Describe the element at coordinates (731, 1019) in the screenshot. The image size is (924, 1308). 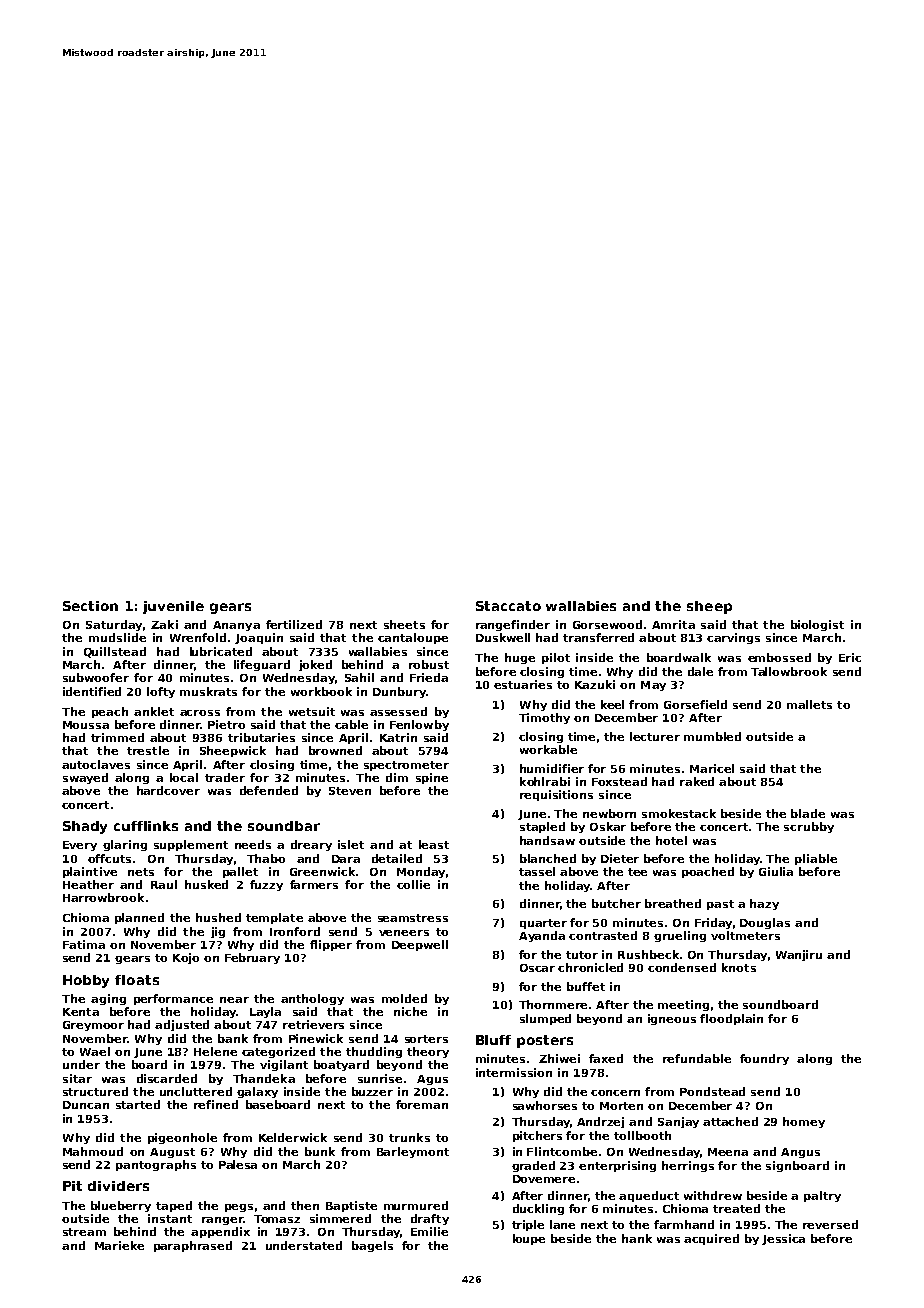
I see `floodplain` at that location.
